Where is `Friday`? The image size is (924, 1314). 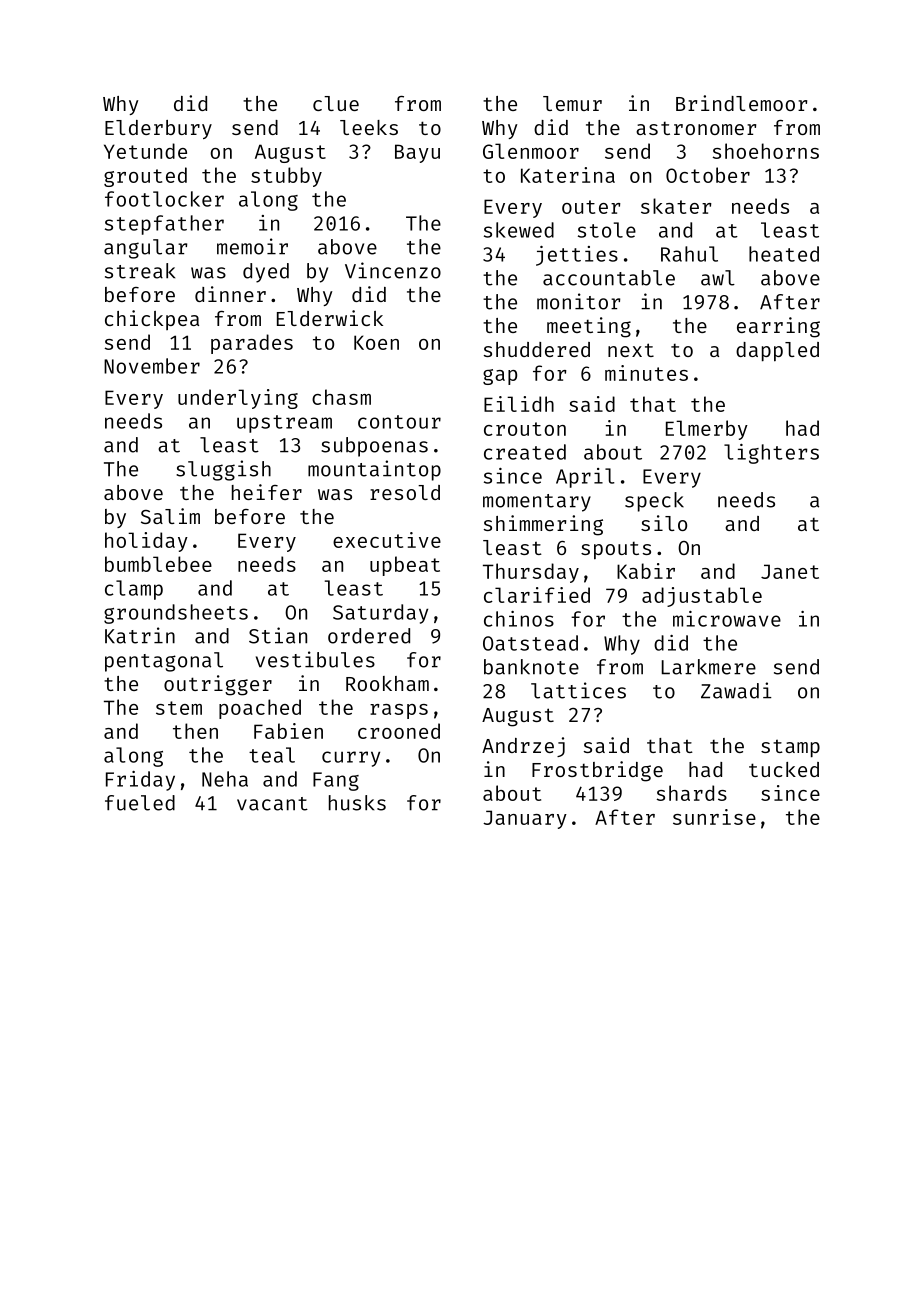
Friday is located at coordinates (140, 781).
